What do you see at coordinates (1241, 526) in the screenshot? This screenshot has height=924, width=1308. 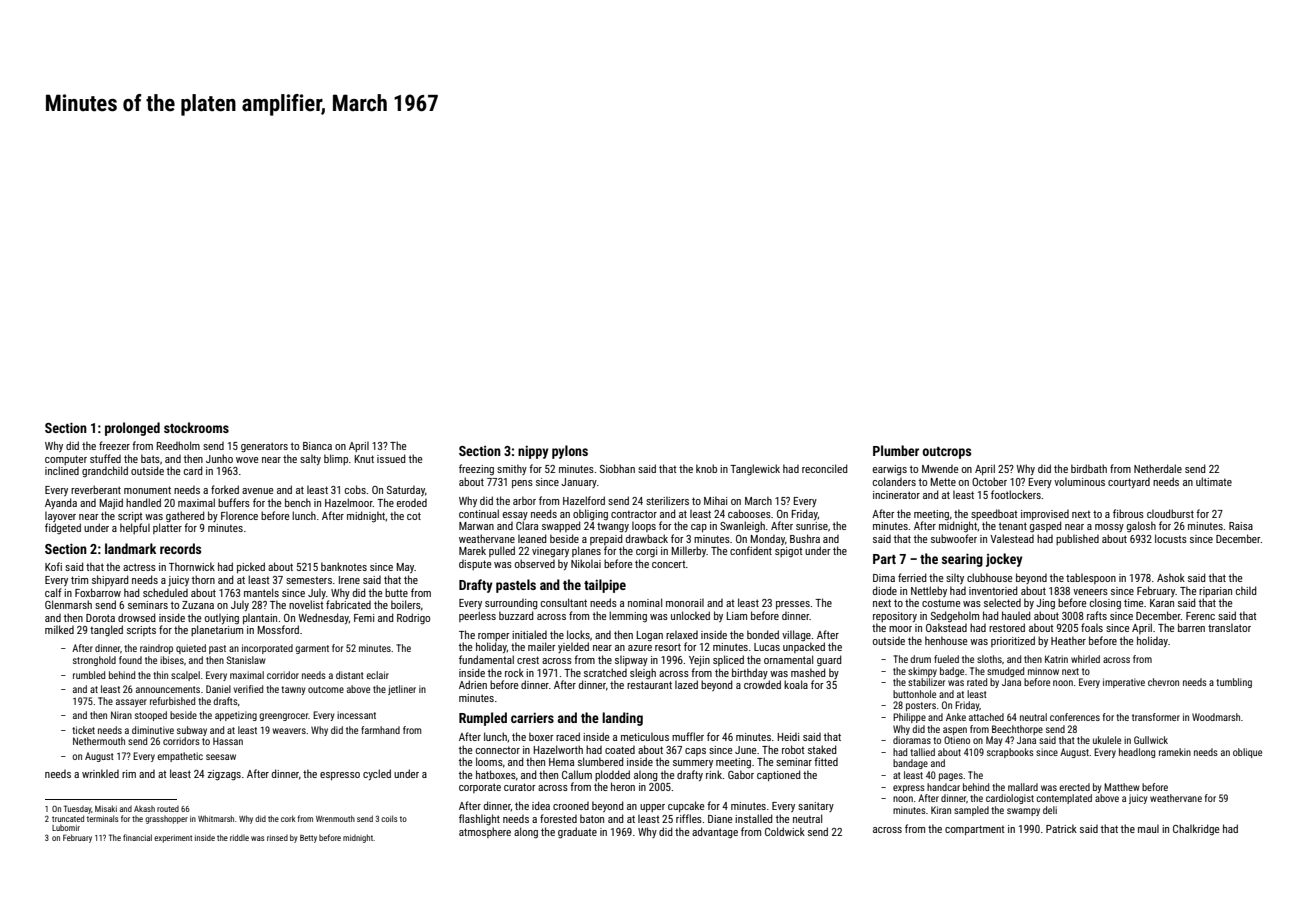 I see `Raisa` at bounding box center [1241, 526].
